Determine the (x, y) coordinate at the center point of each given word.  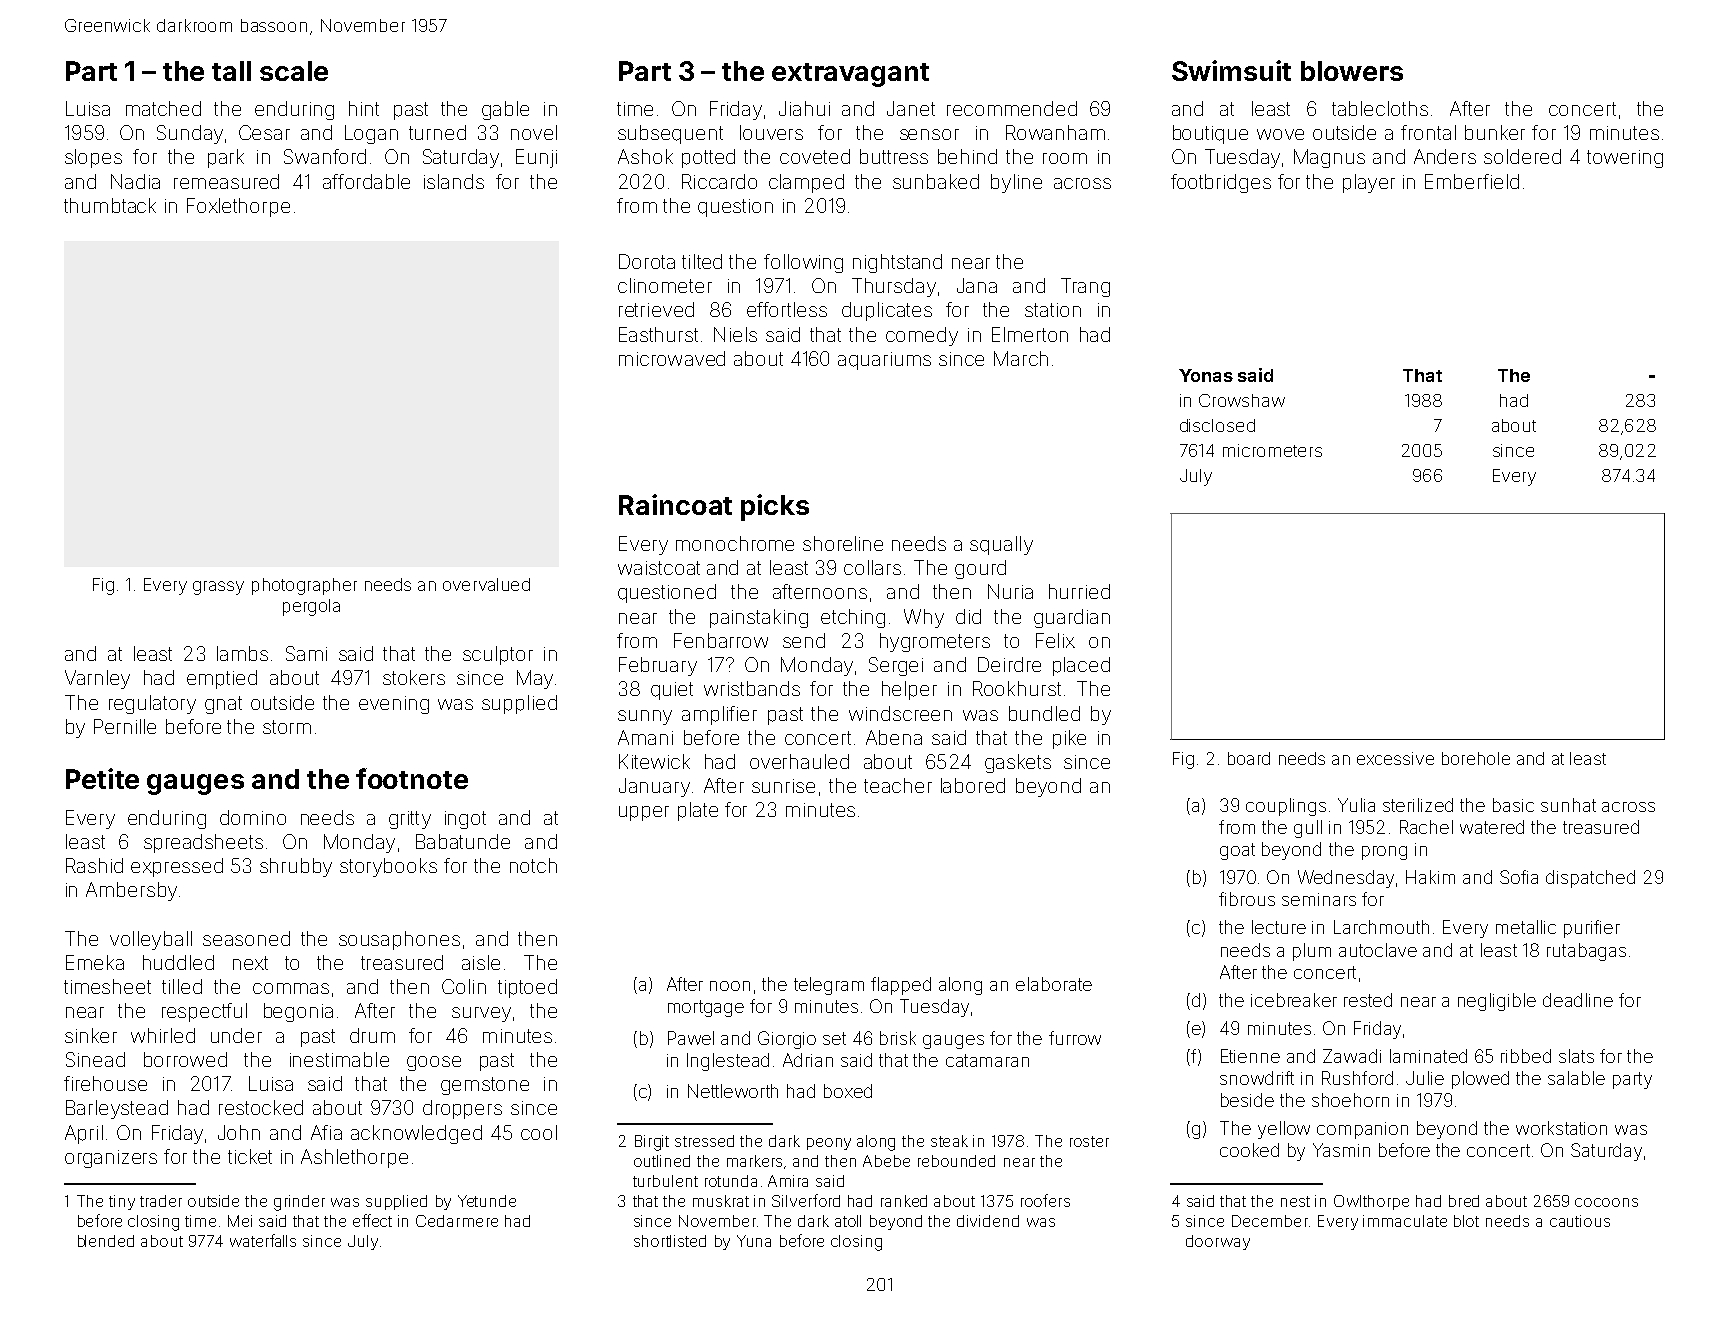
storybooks (388, 867)
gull (1308, 829)
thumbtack (110, 205)
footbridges (1221, 183)
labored (973, 785)
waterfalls (263, 1240)
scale (294, 71)
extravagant (850, 75)
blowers (1352, 71)
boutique (1210, 134)
